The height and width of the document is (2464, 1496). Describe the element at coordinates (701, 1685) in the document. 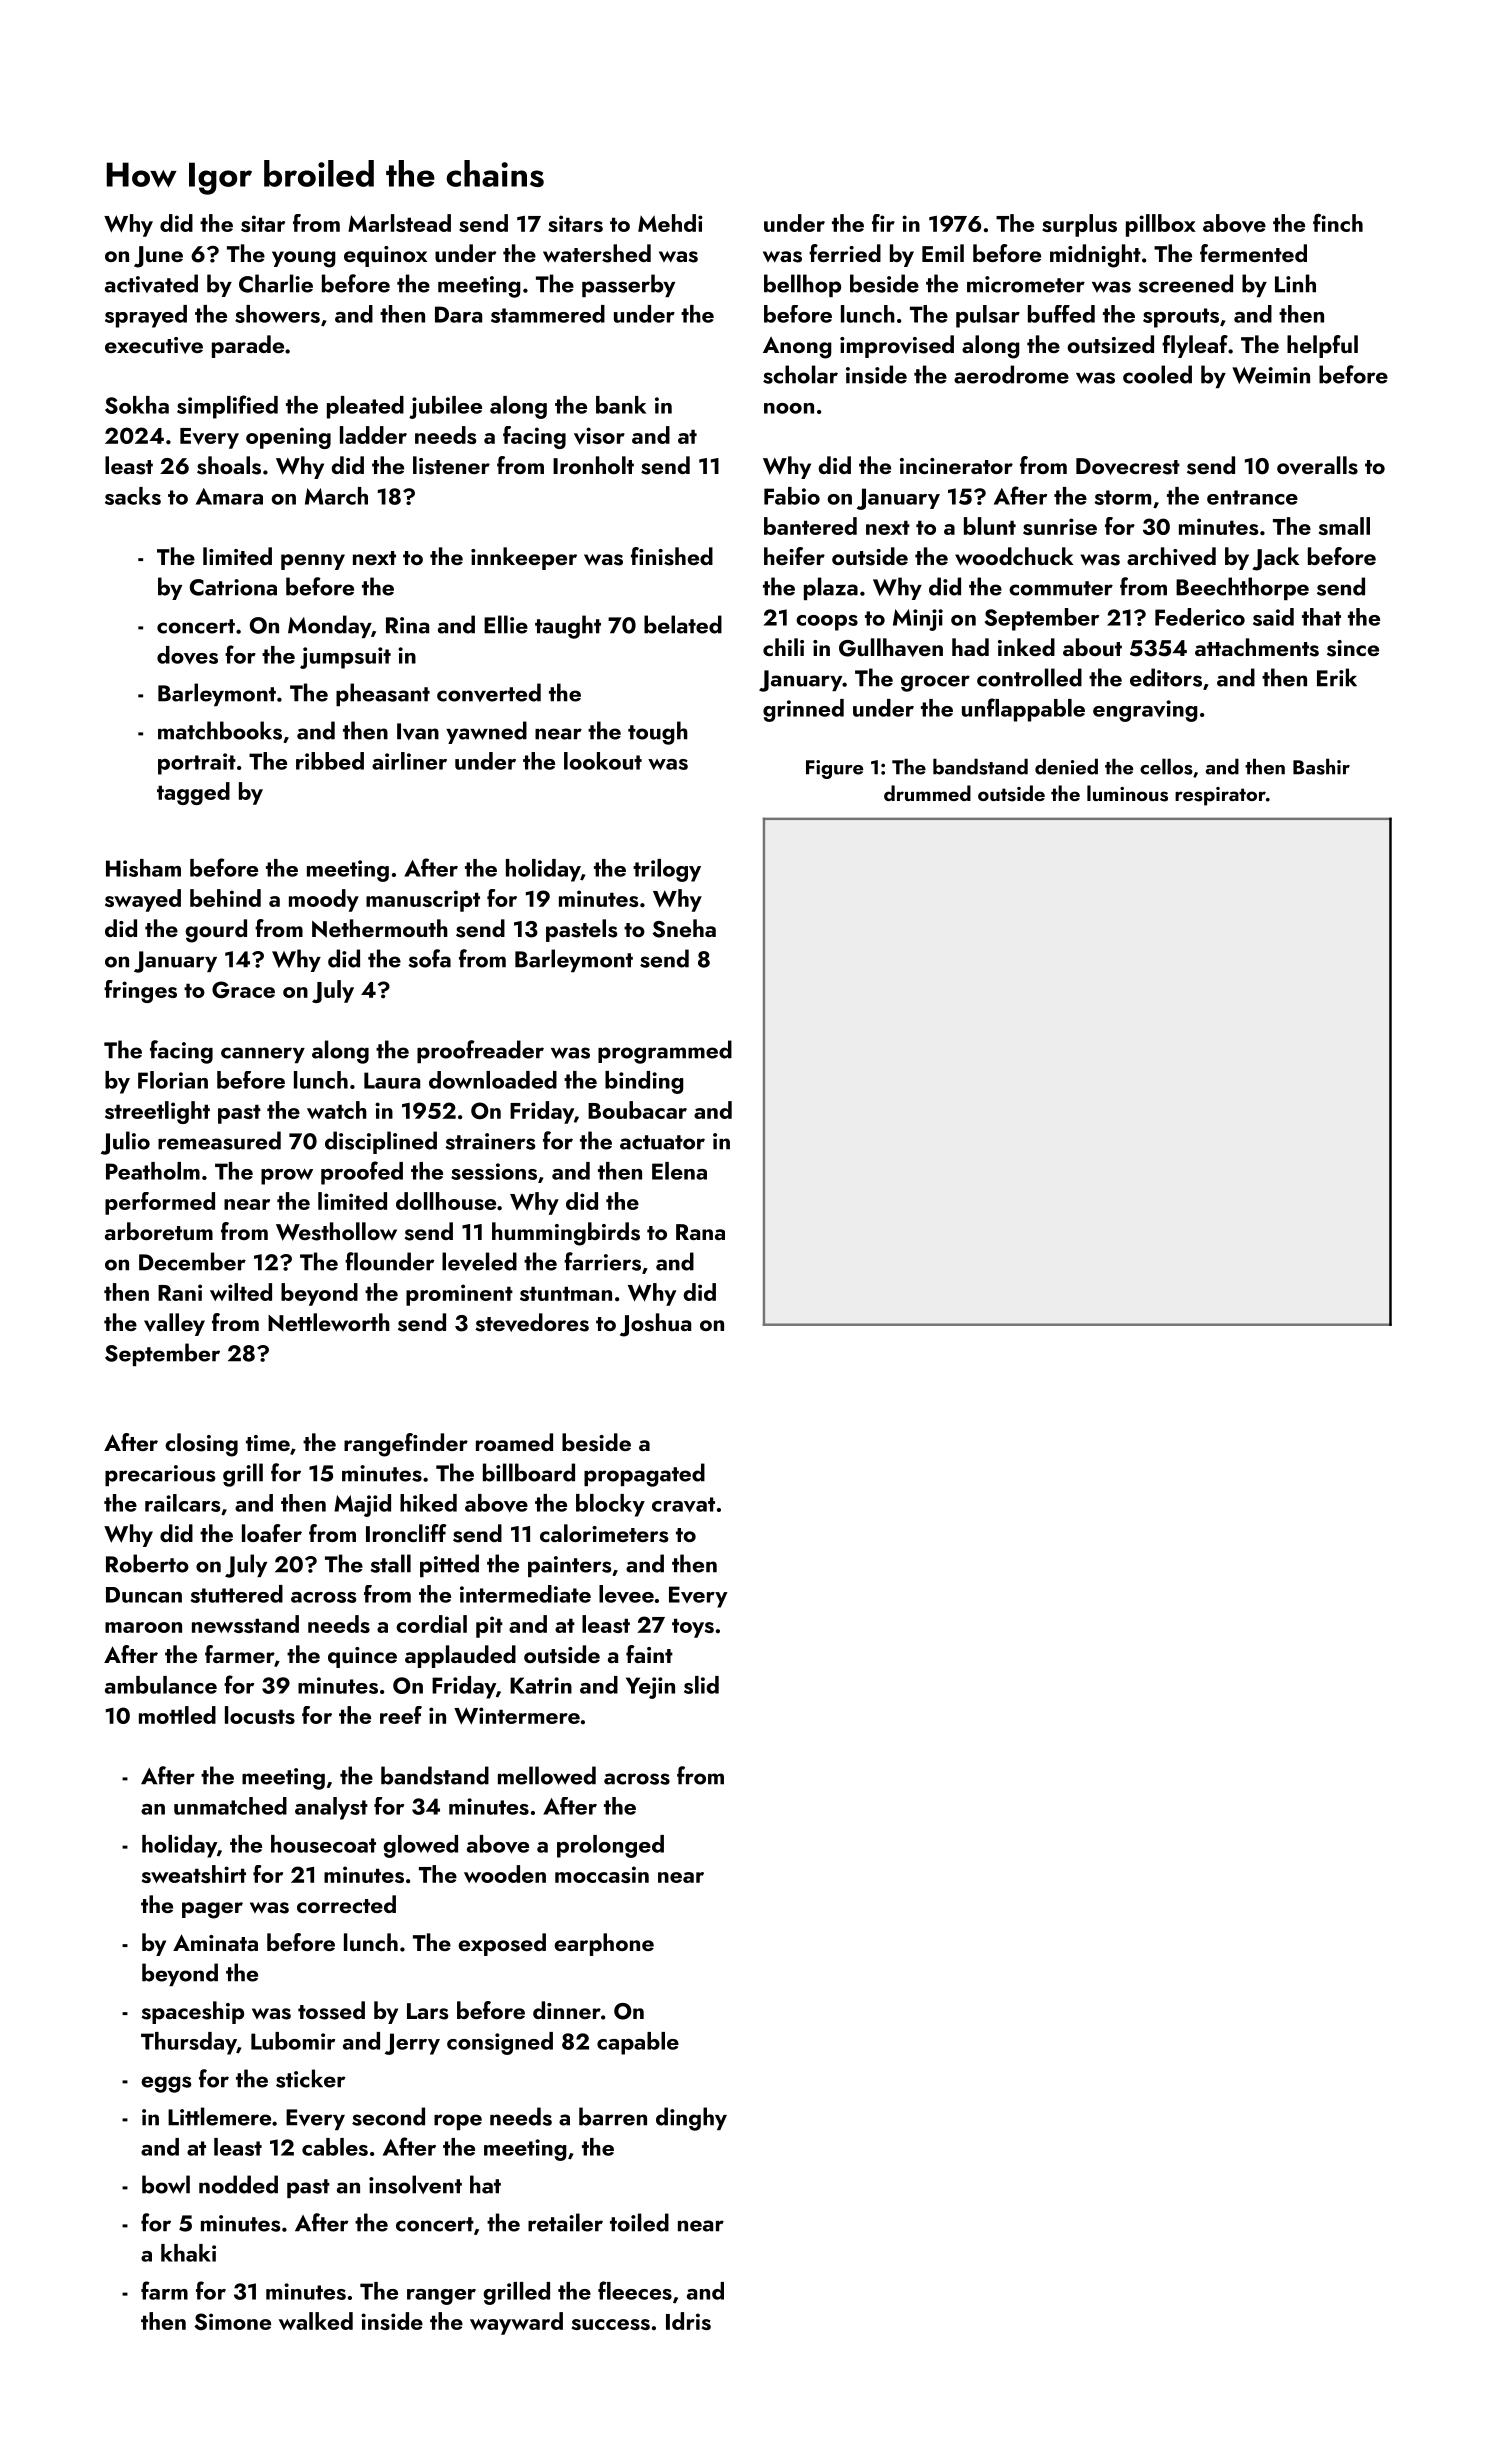

I see `slid` at that location.
